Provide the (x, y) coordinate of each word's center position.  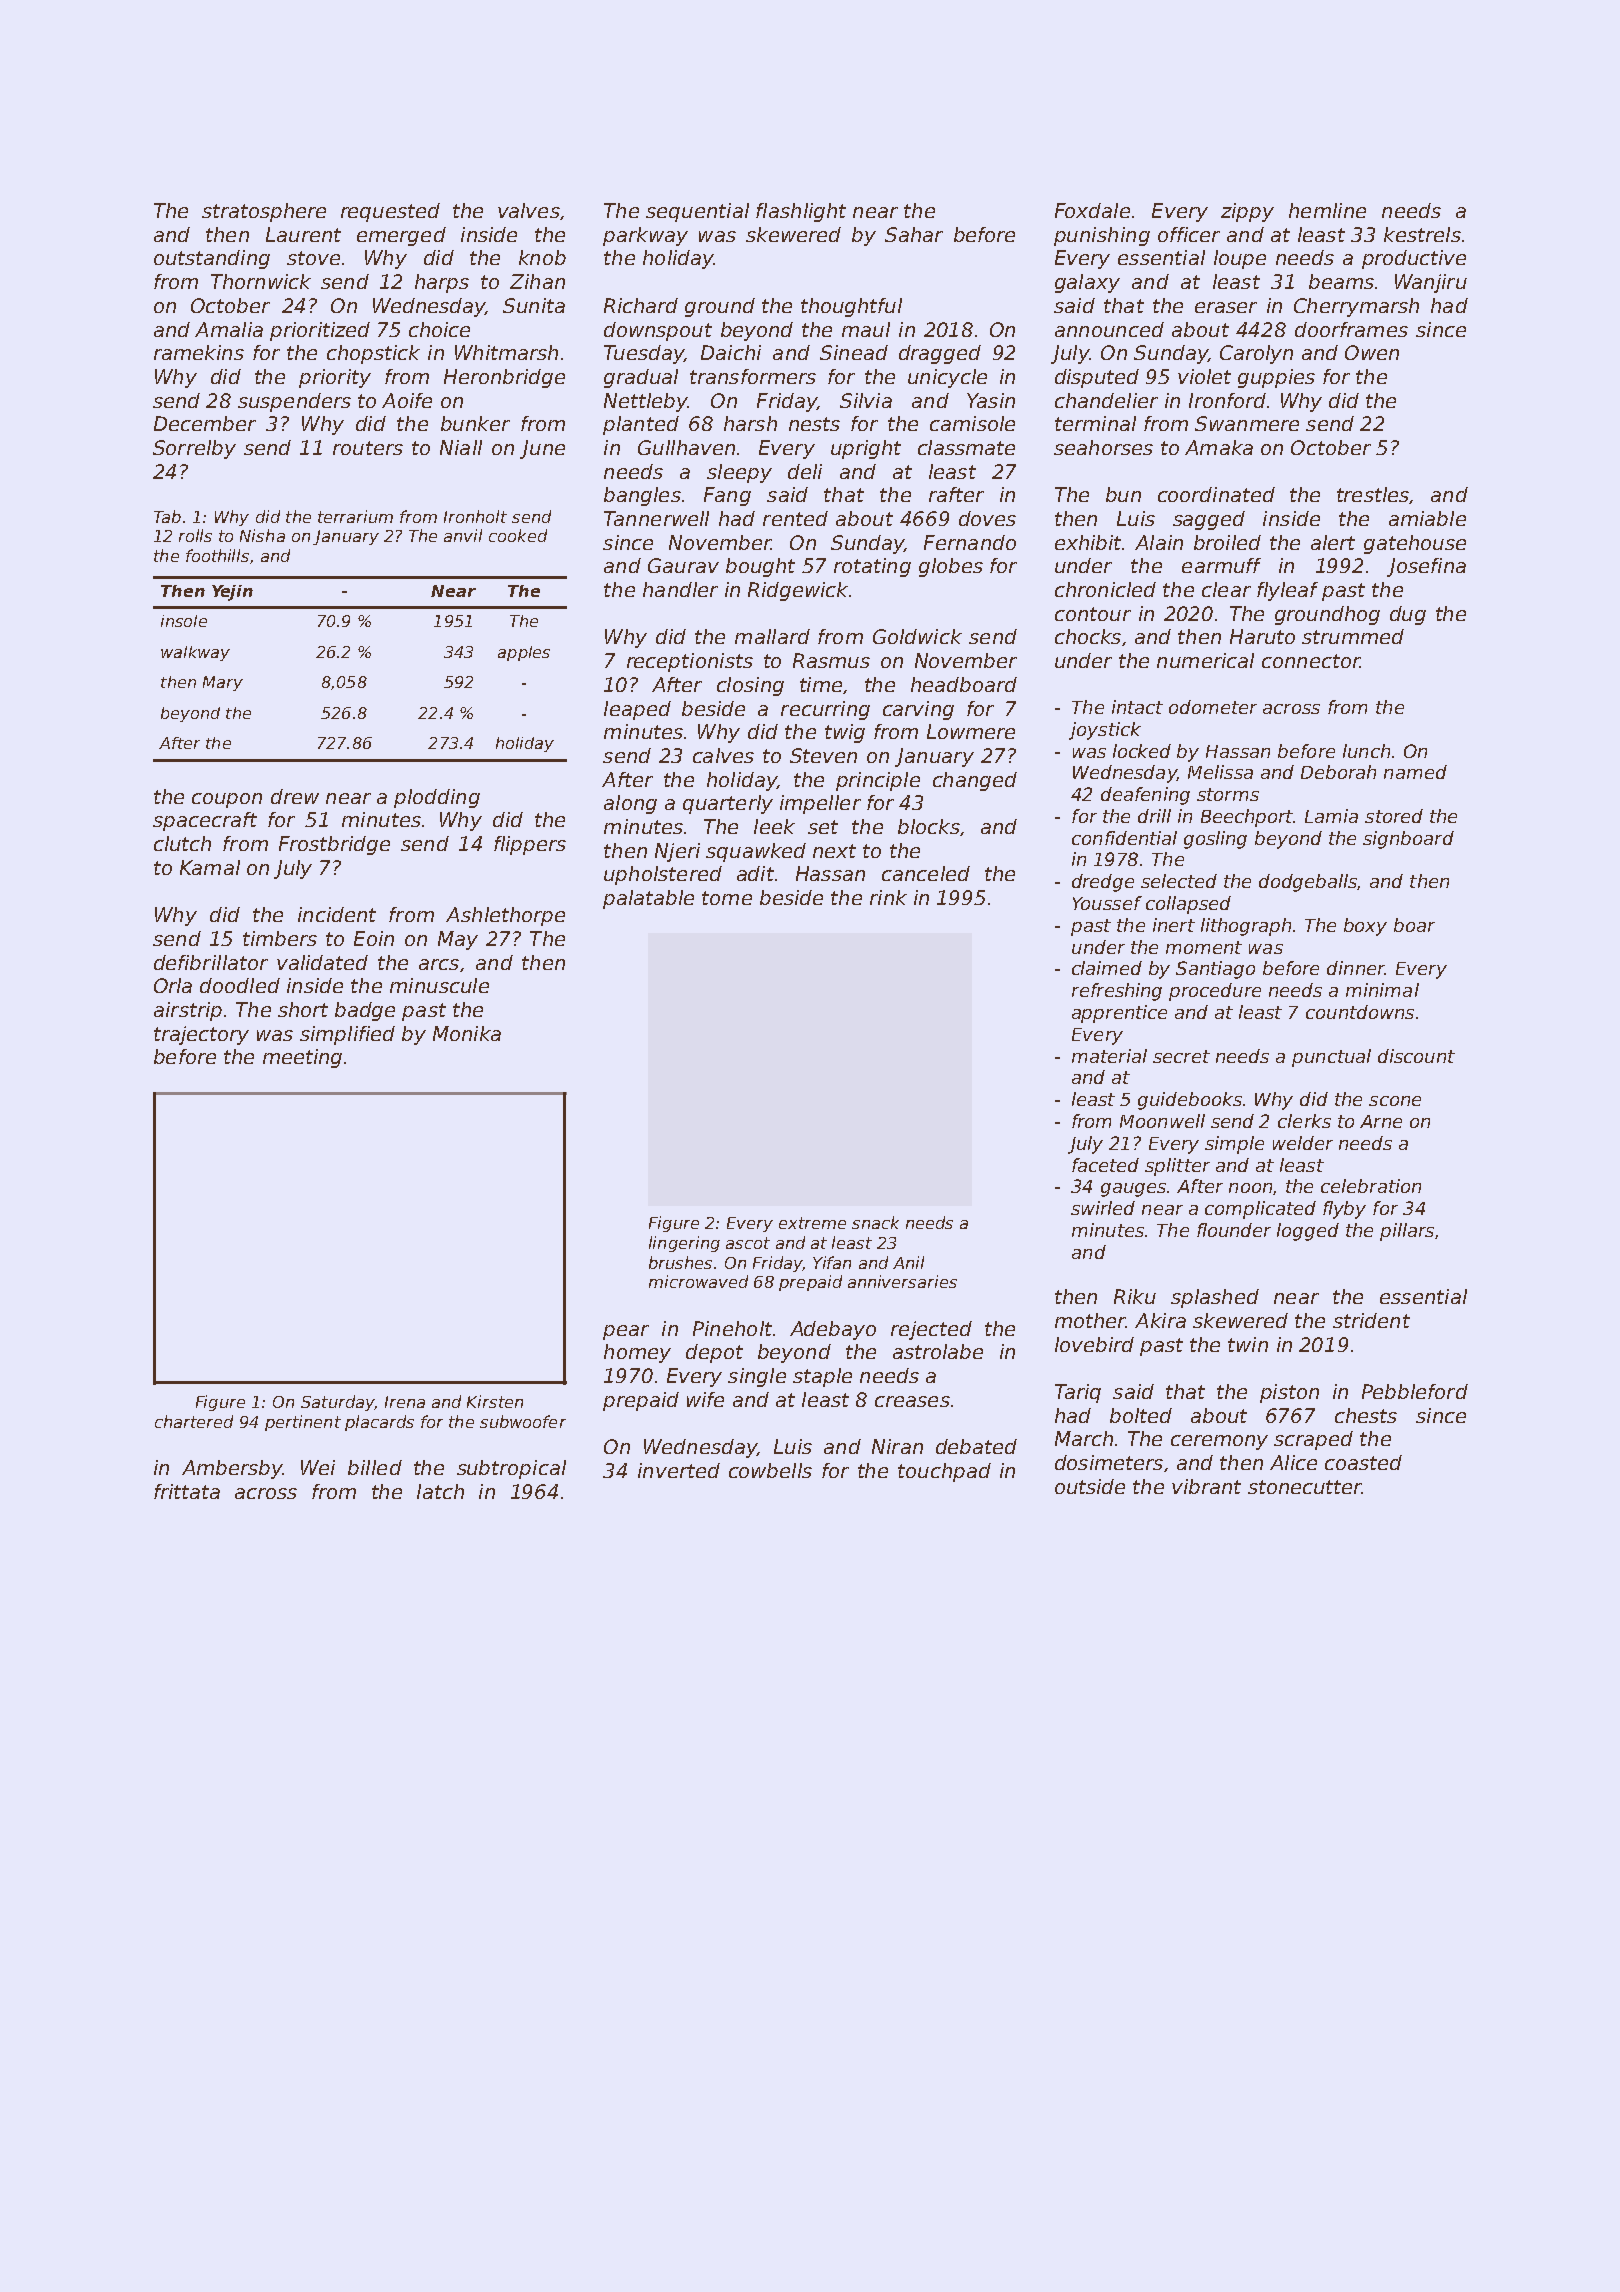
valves (529, 210)
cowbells (770, 1470)
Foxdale (1092, 210)
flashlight (801, 212)
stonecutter (1305, 1487)
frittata (187, 1491)
